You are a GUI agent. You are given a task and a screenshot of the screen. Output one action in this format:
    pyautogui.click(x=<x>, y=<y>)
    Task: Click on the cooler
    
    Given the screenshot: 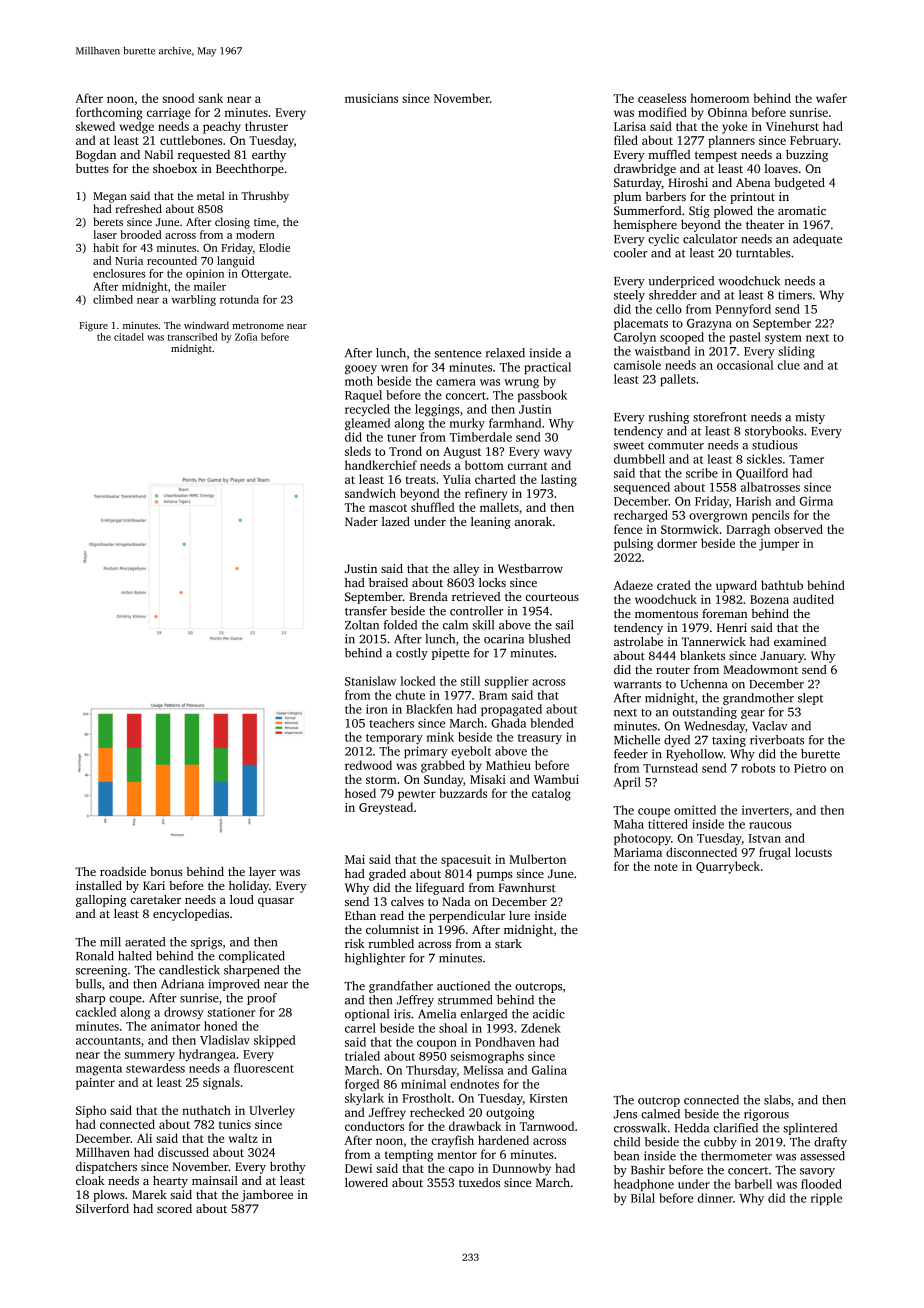 What is the action you would take?
    pyautogui.click(x=631, y=253)
